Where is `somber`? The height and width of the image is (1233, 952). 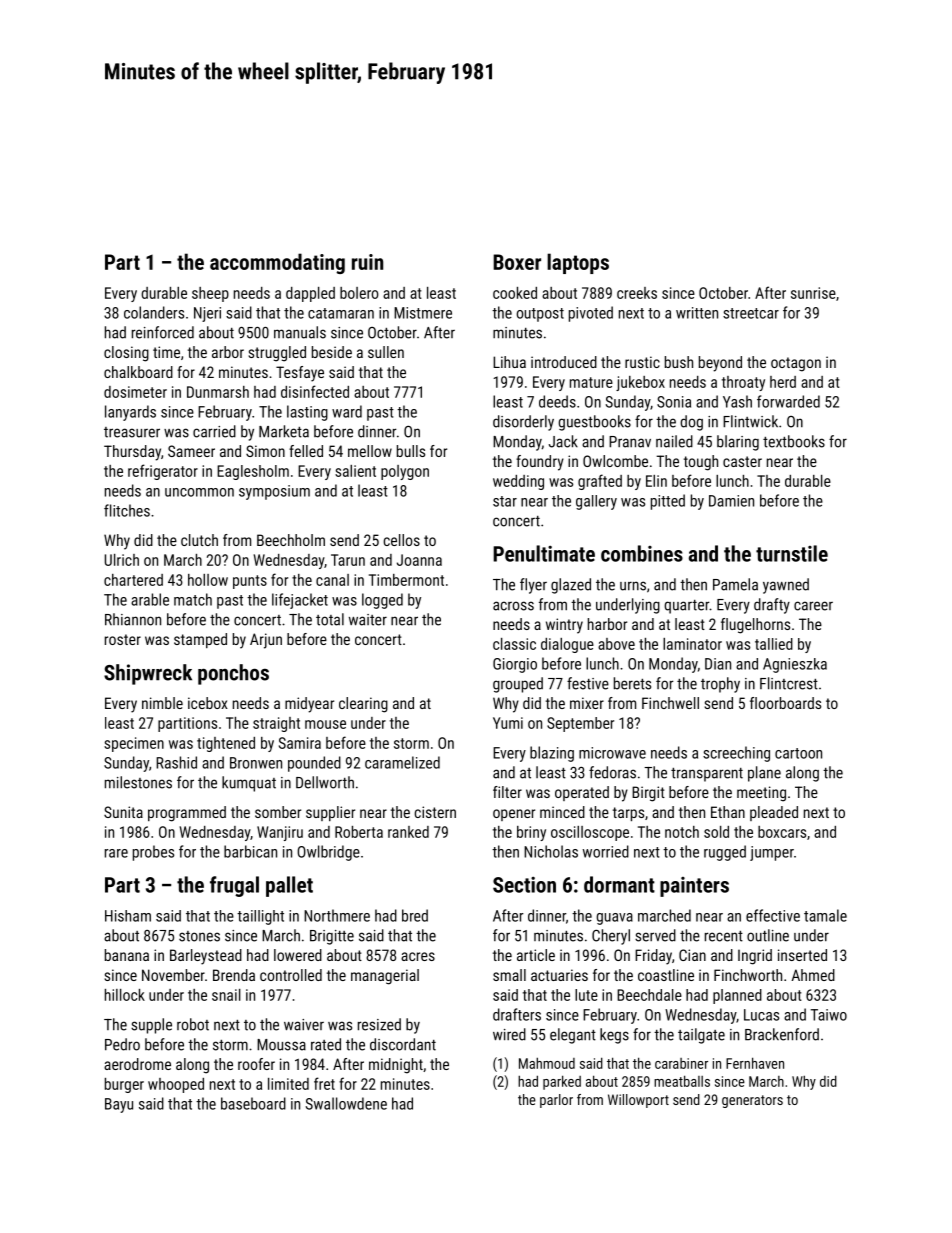
somber is located at coordinates (278, 812).
